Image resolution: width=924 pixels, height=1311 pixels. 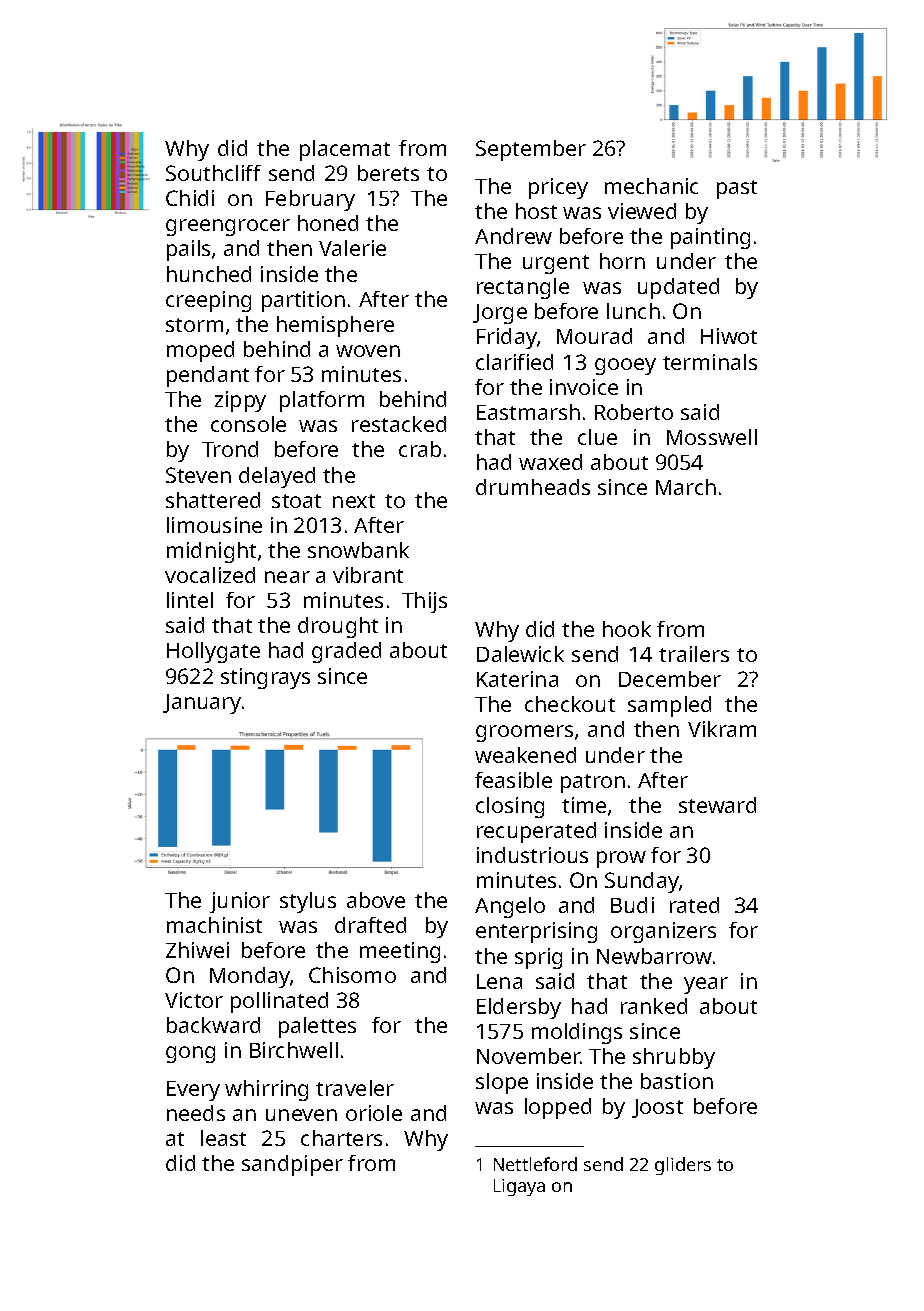 I want to click on junior, so click(x=240, y=902).
